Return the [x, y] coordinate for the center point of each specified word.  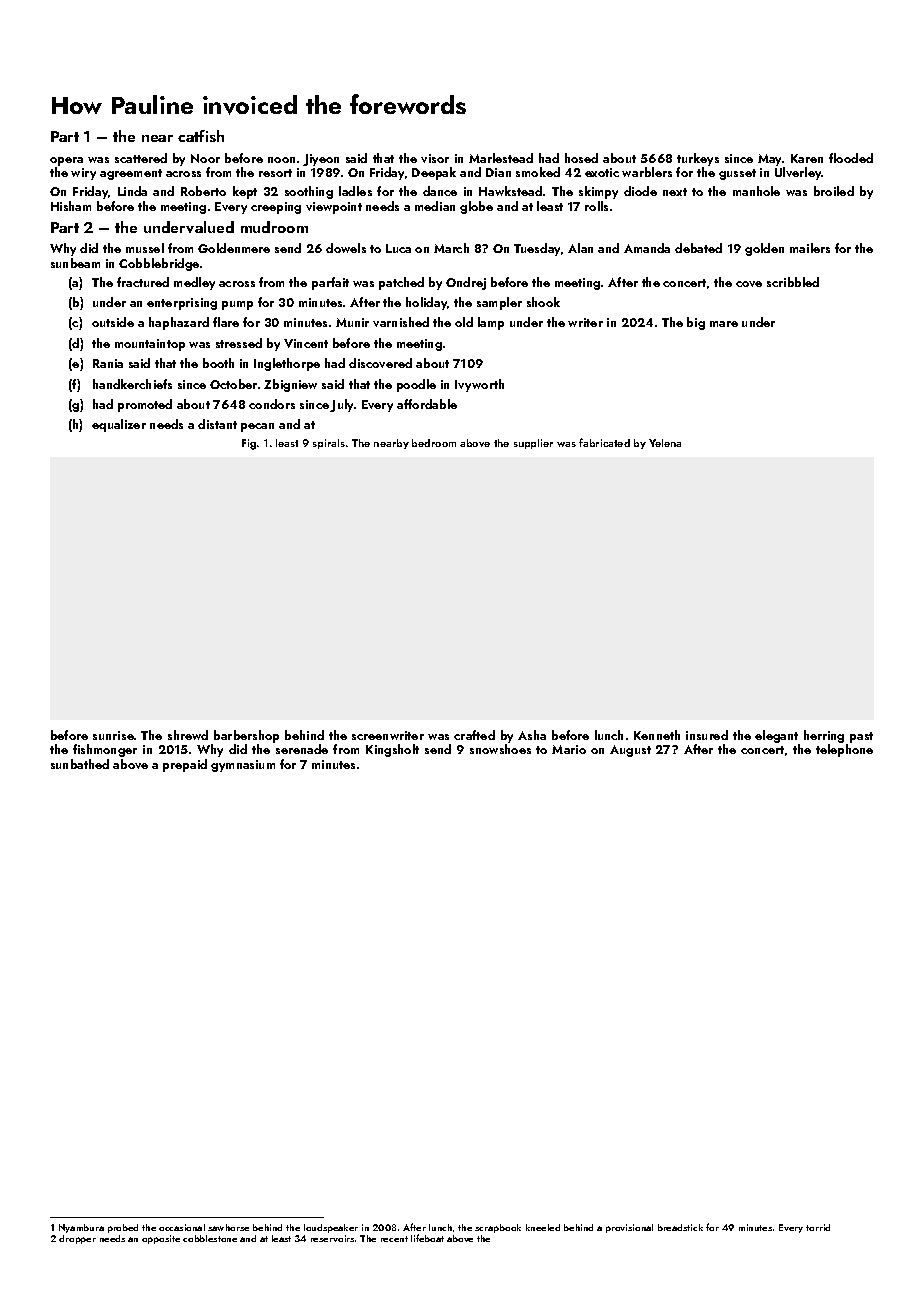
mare [724, 324]
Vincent [306, 343]
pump [237, 305]
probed [123, 1228]
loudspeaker [331, 1228]
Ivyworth [479, 385]
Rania [108, 363]
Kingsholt [392, 750]
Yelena [665, 443]
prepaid [185, 765]
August [630, 751]
